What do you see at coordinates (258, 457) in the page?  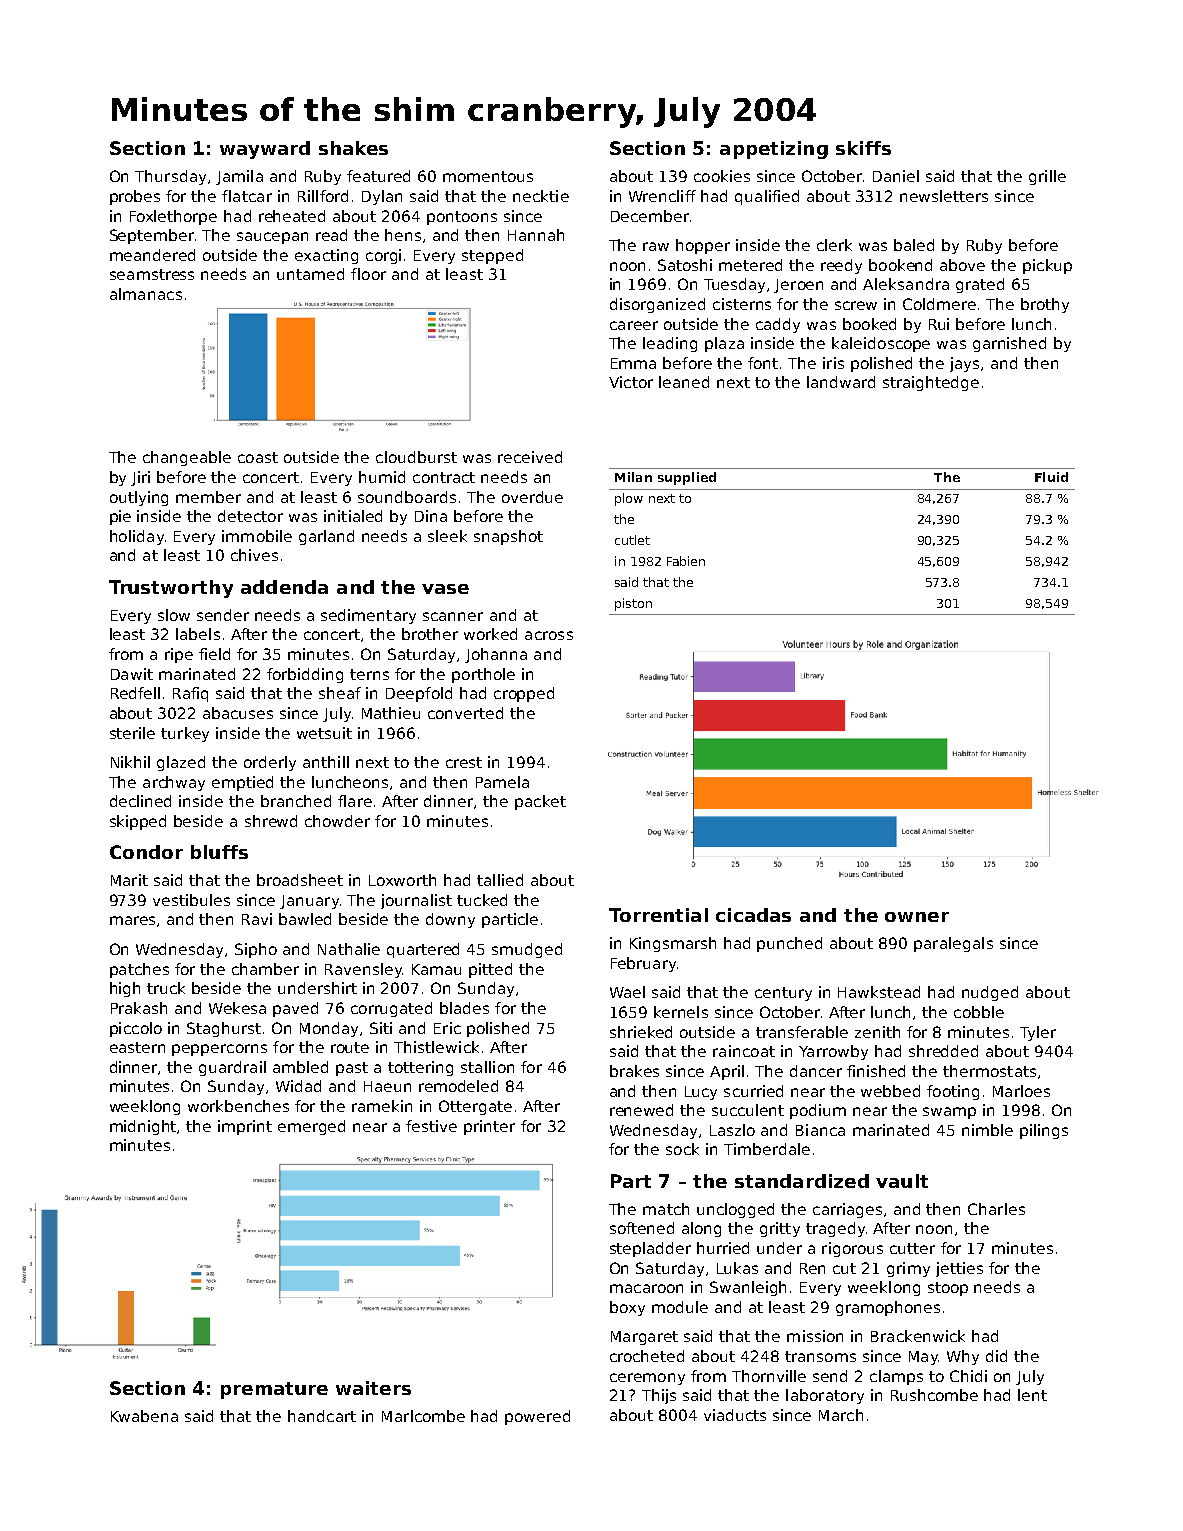 I see `coast` at bounding box center [258, 457].
